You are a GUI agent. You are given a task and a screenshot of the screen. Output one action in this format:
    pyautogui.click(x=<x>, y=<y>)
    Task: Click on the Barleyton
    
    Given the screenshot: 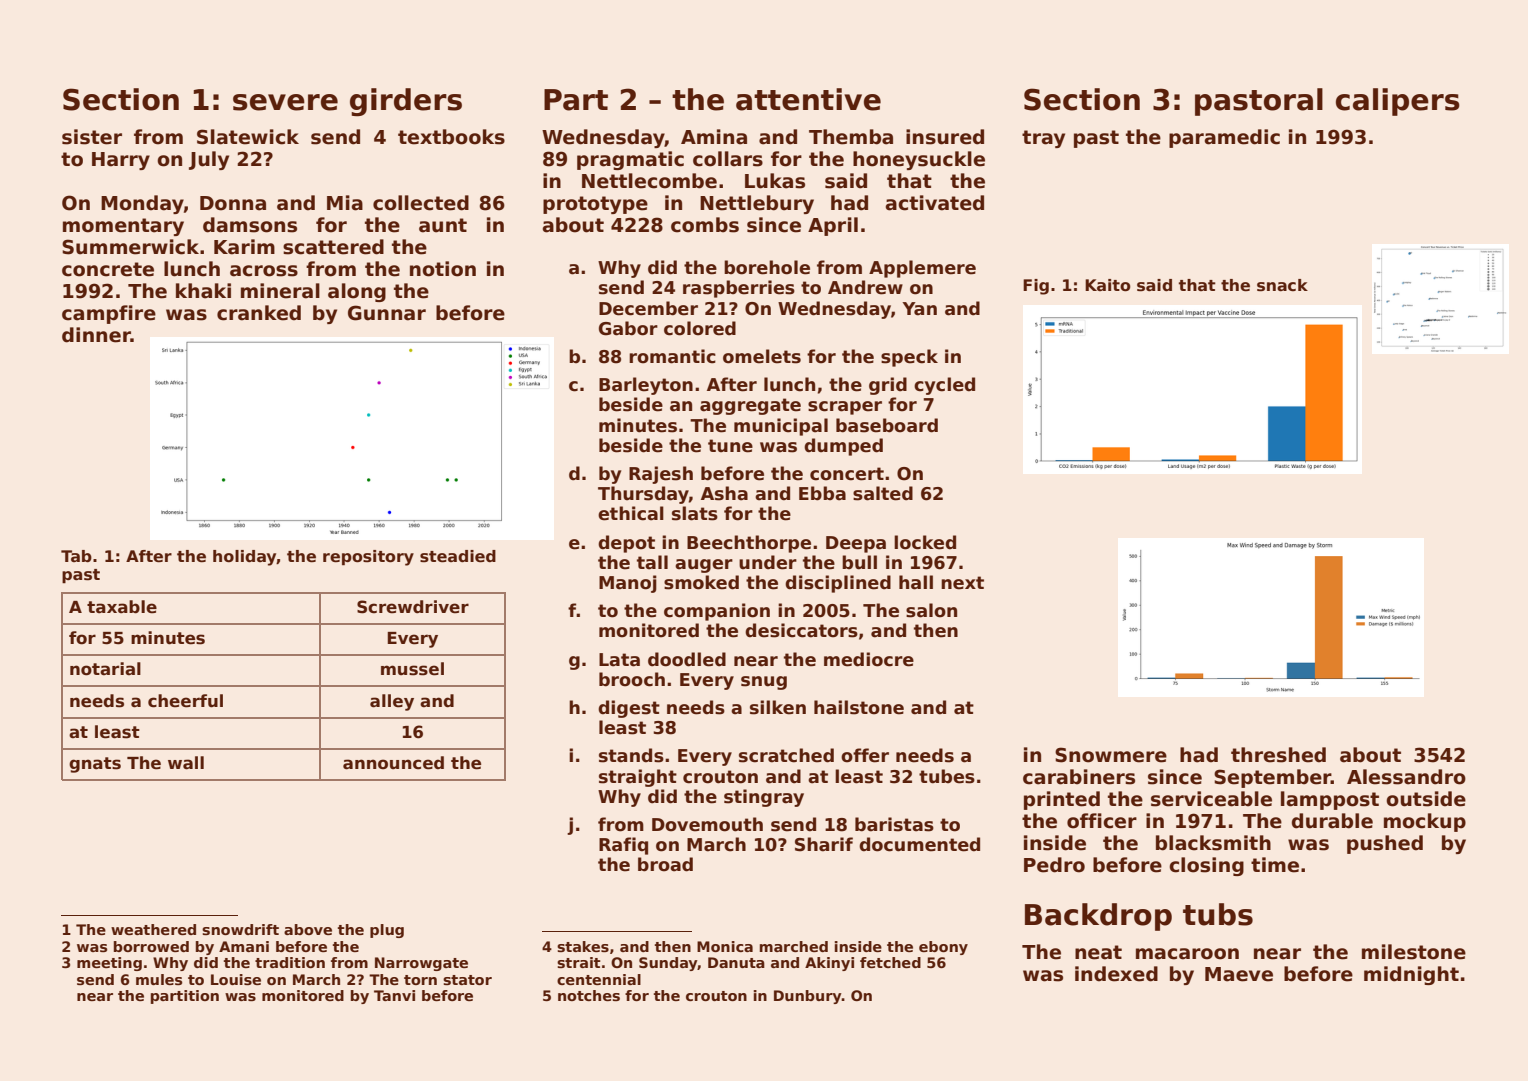 What is the action you would take?
    pyautogui.click(x=646, y=386)
